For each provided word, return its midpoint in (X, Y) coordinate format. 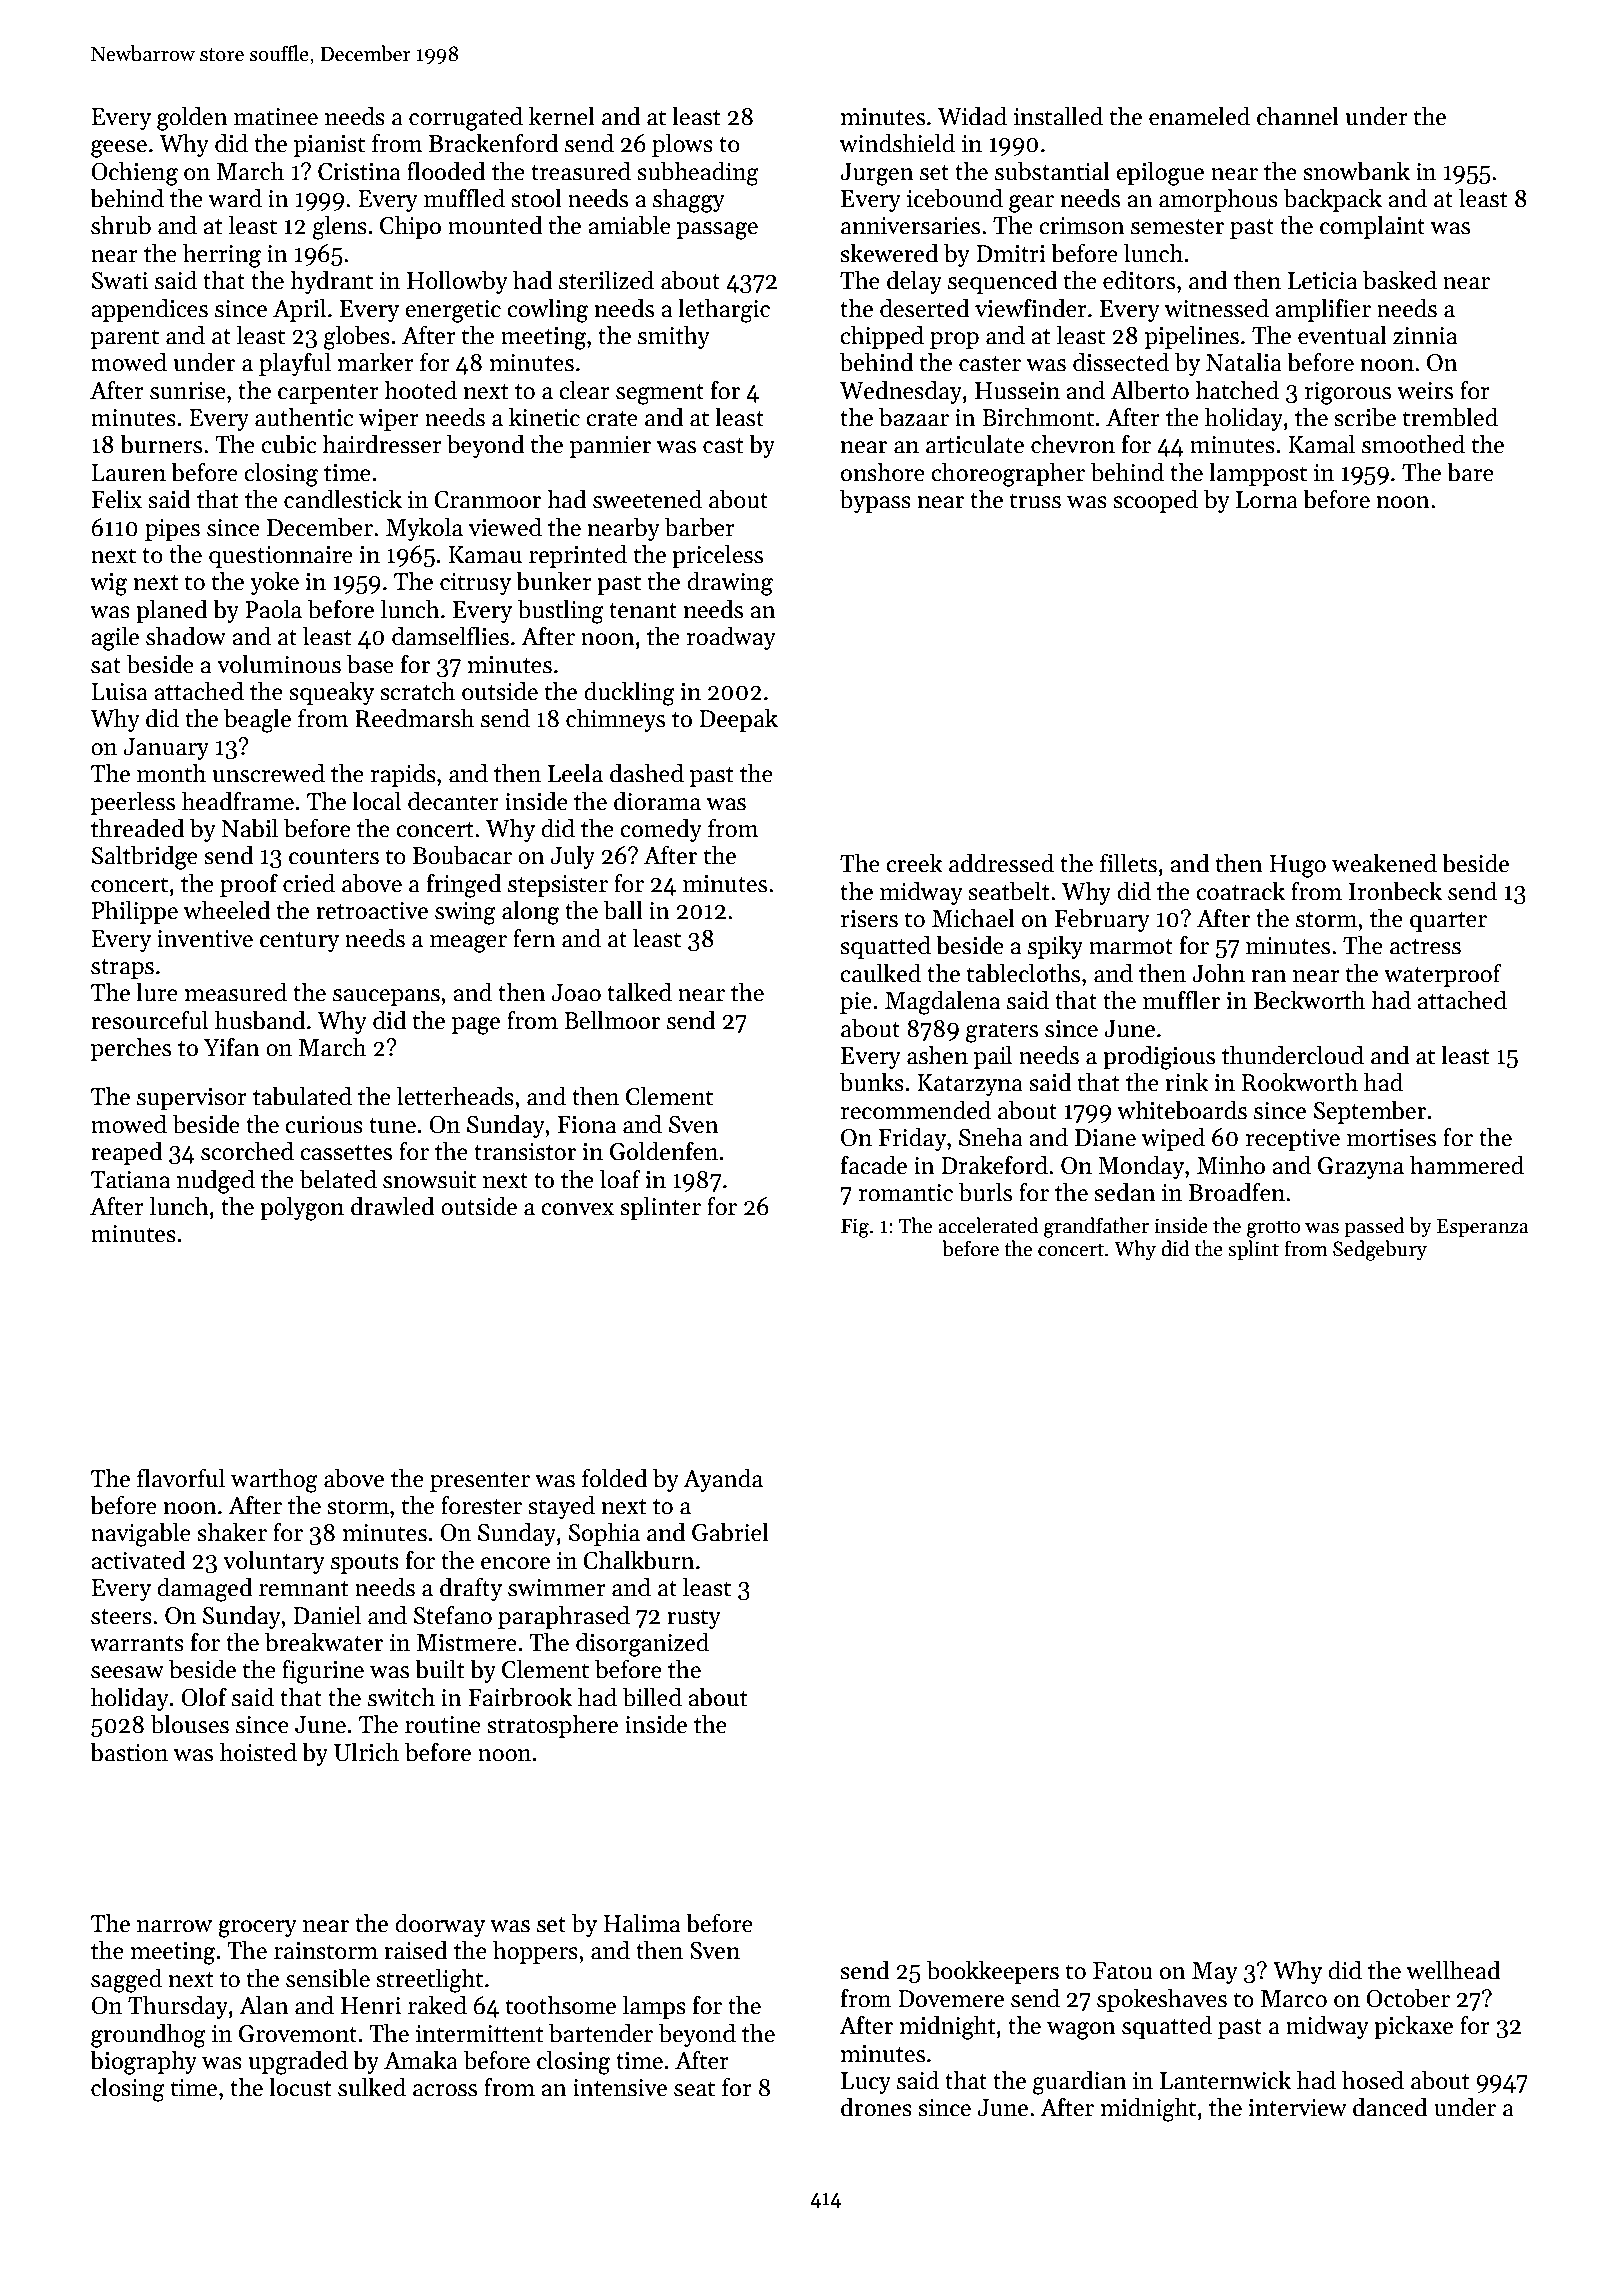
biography (143, 2062)
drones (876, 2107)
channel (1298, 116)
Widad (972, 116)
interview (1298, 2108)
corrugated (466, 118)
